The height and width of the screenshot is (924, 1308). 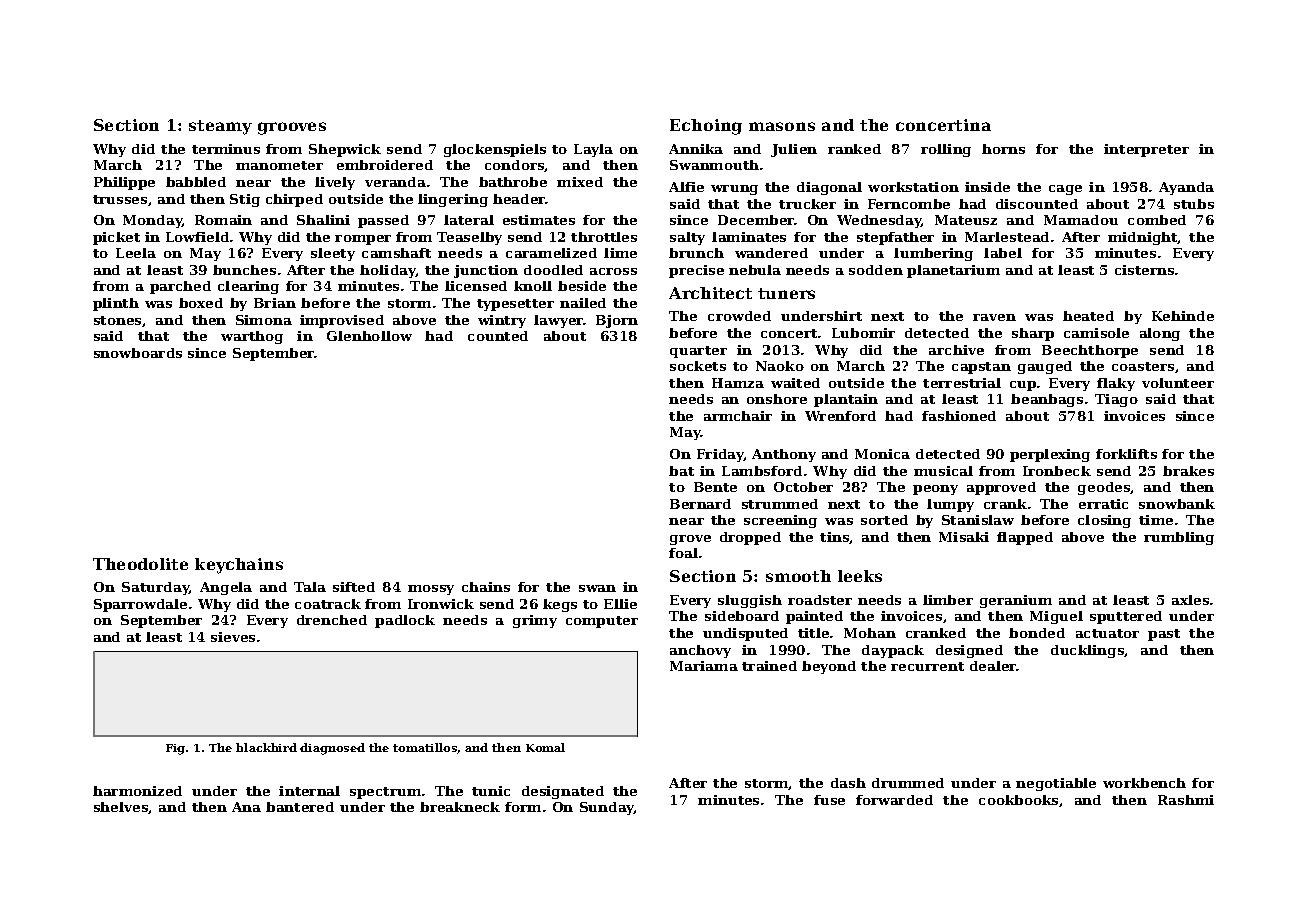 I want to click on manometer, so click(x=279, y=165).
